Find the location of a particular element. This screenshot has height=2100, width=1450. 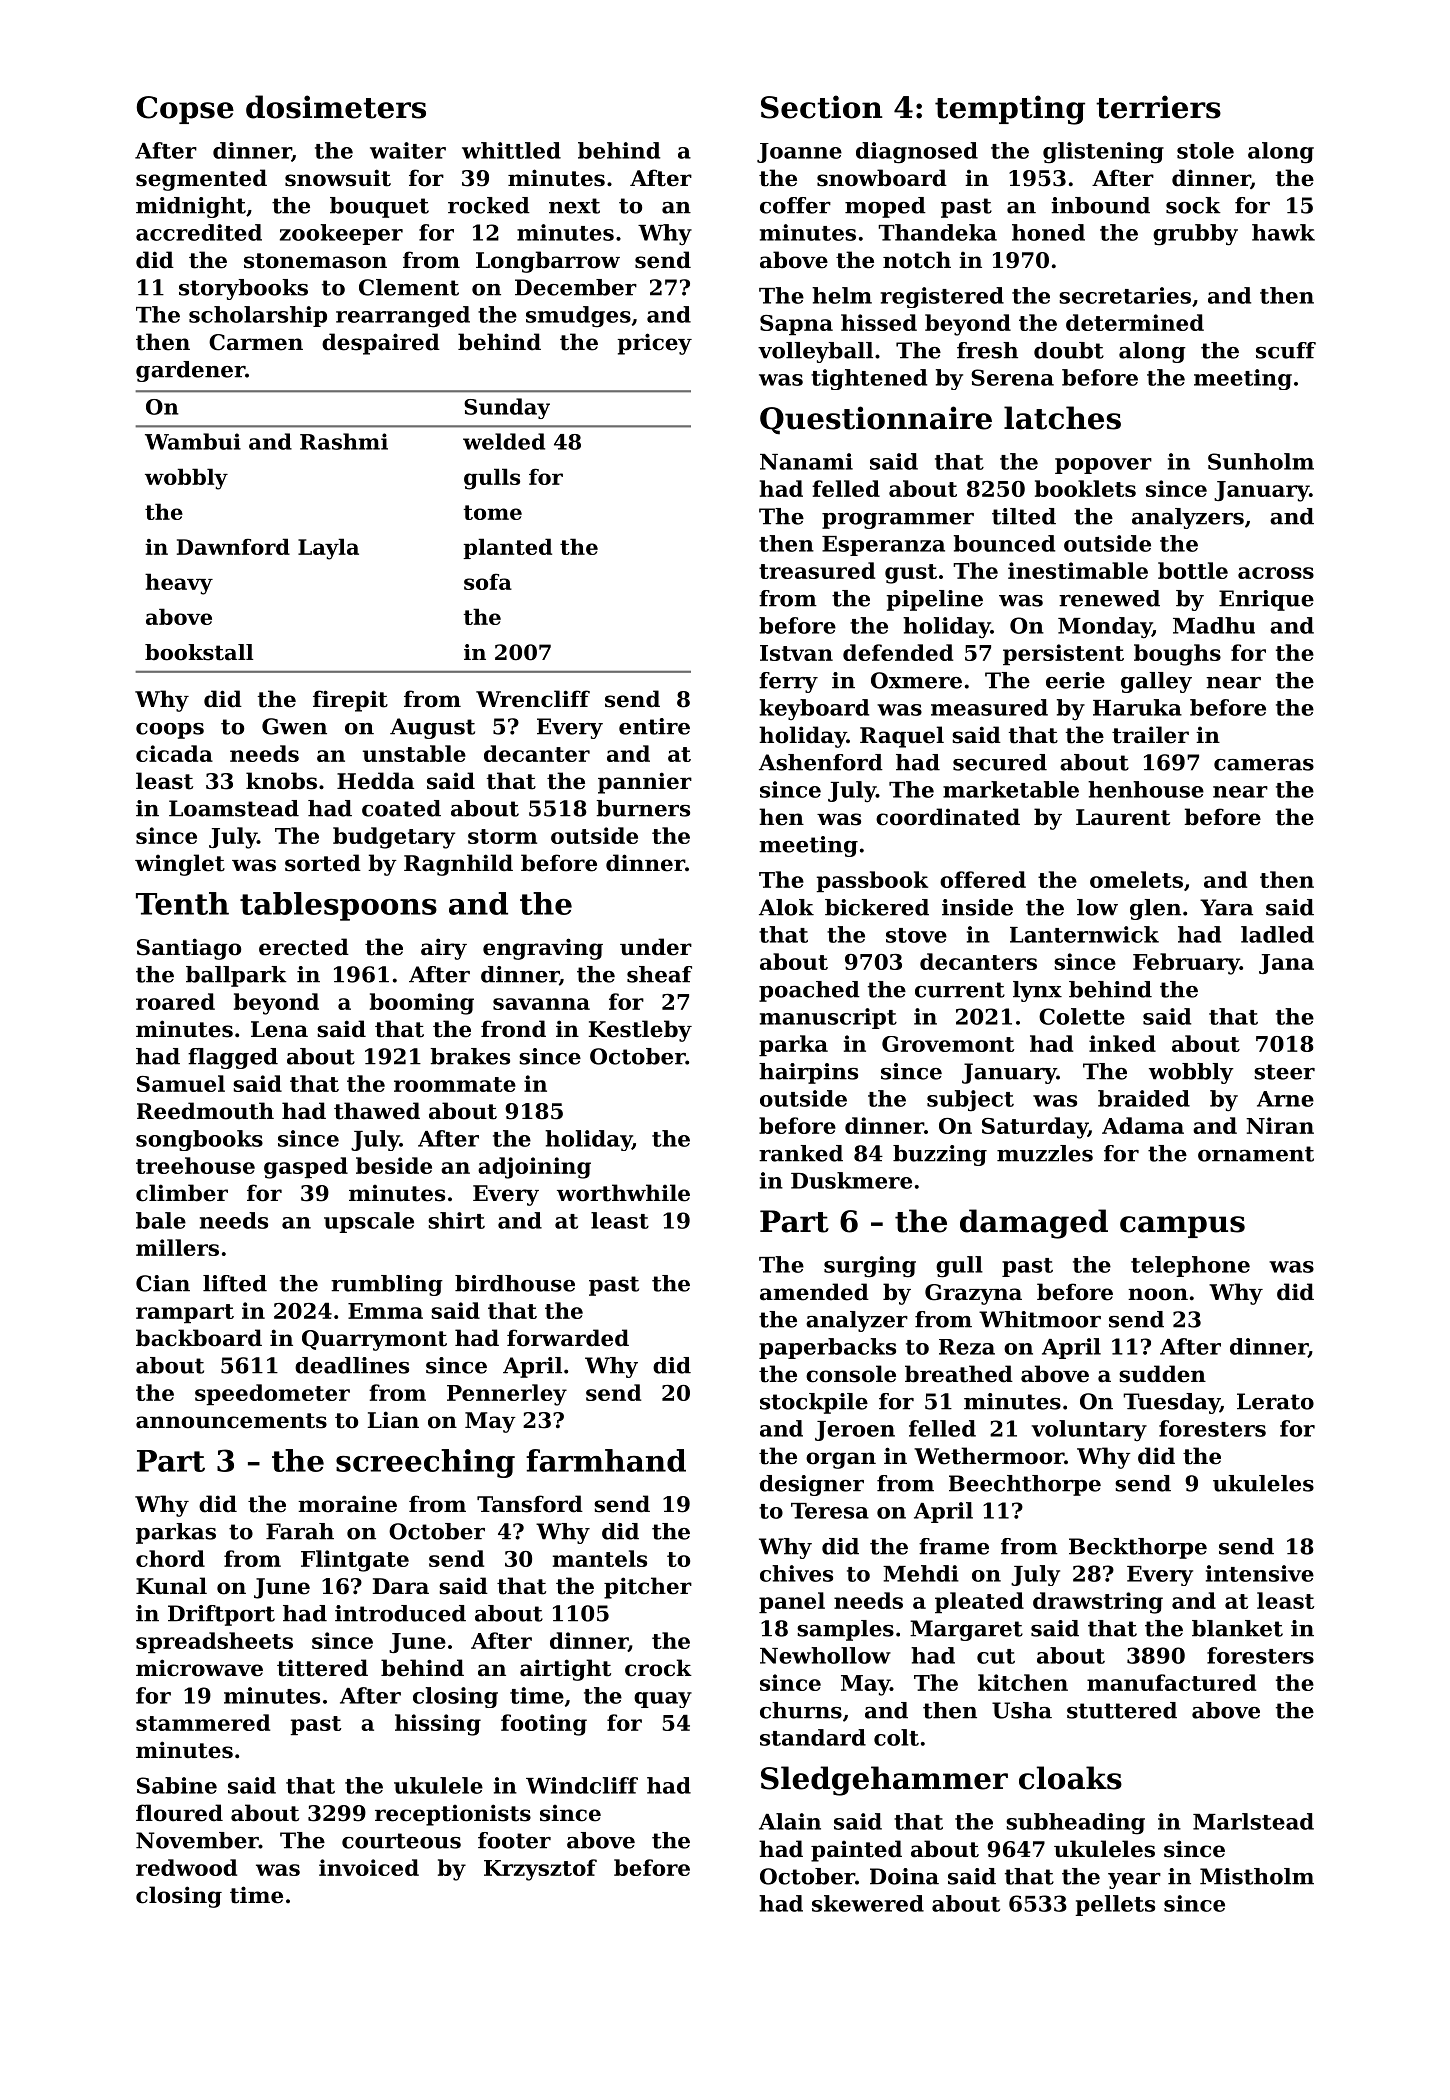

worthwhile is located at coordinates (623, 1193).
